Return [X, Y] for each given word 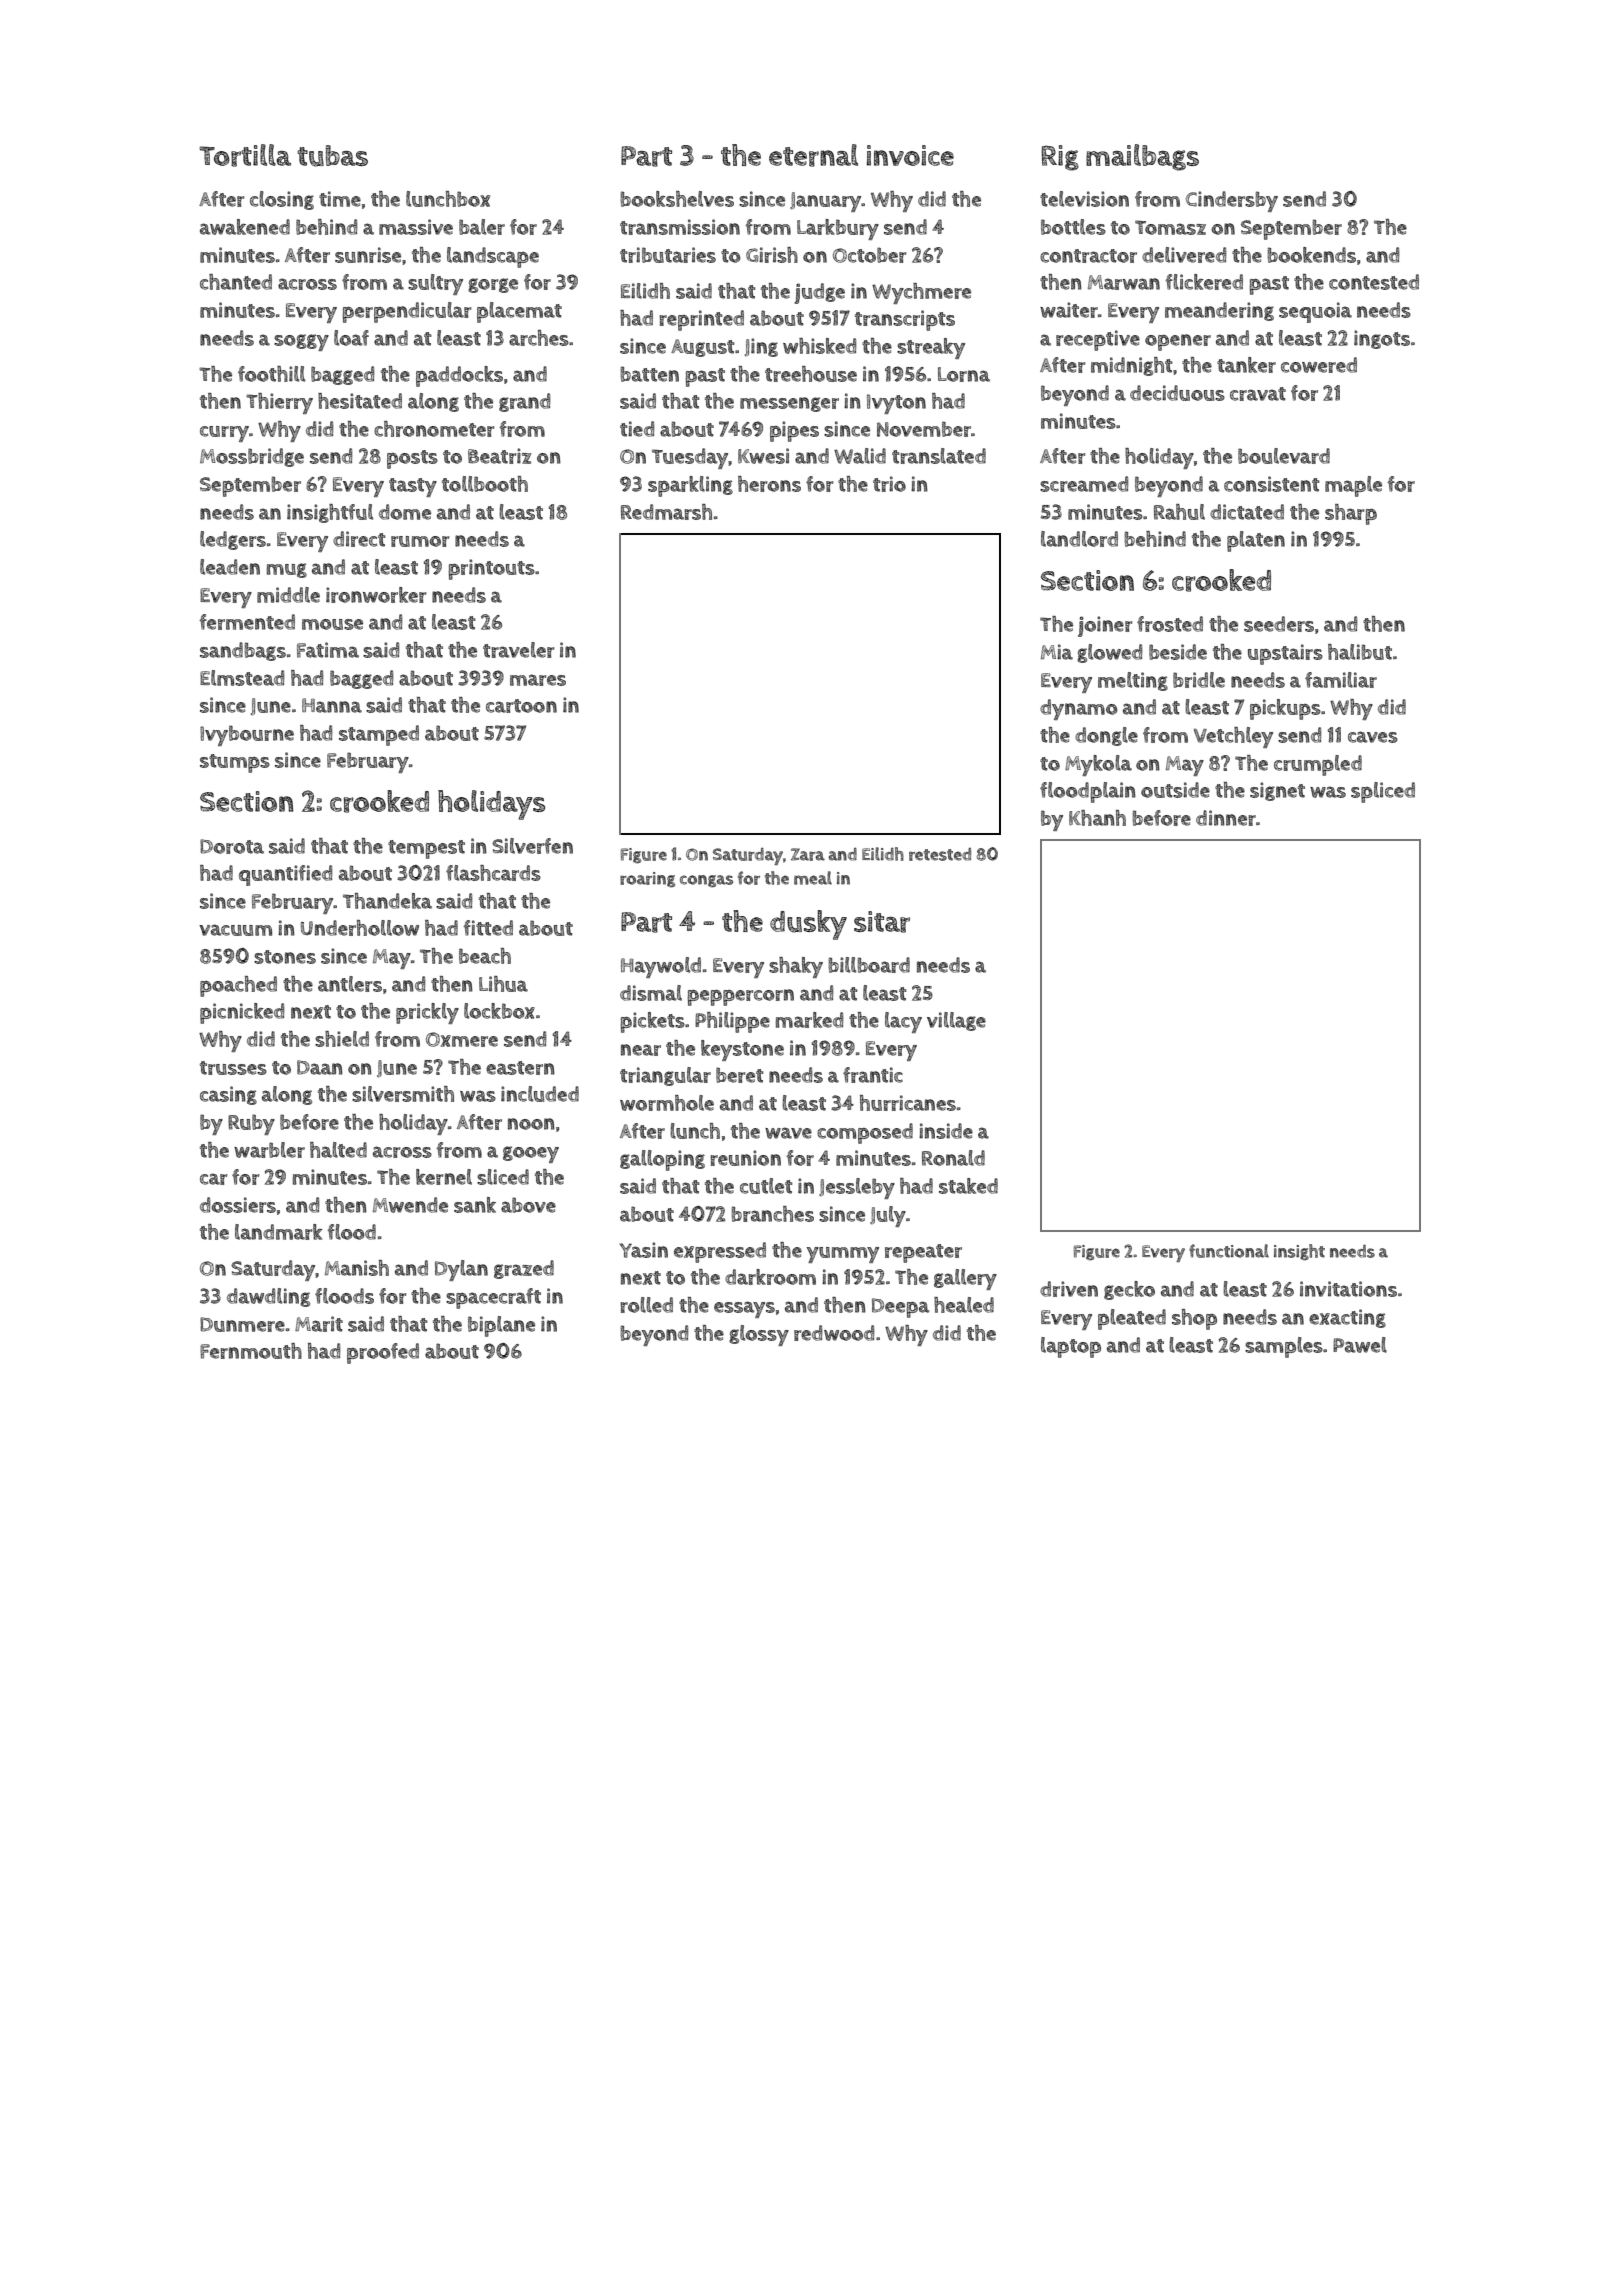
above [528, 1205]
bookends [1311, 255]
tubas [332, 156]
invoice [910, 155]
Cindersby [1232, 201]
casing [228, 1095]
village [956, 1021]
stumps [235, 763]
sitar [882, 922]
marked [809, 1020]
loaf [351, 338]
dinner [1226, 818]
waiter [1069, 310]
